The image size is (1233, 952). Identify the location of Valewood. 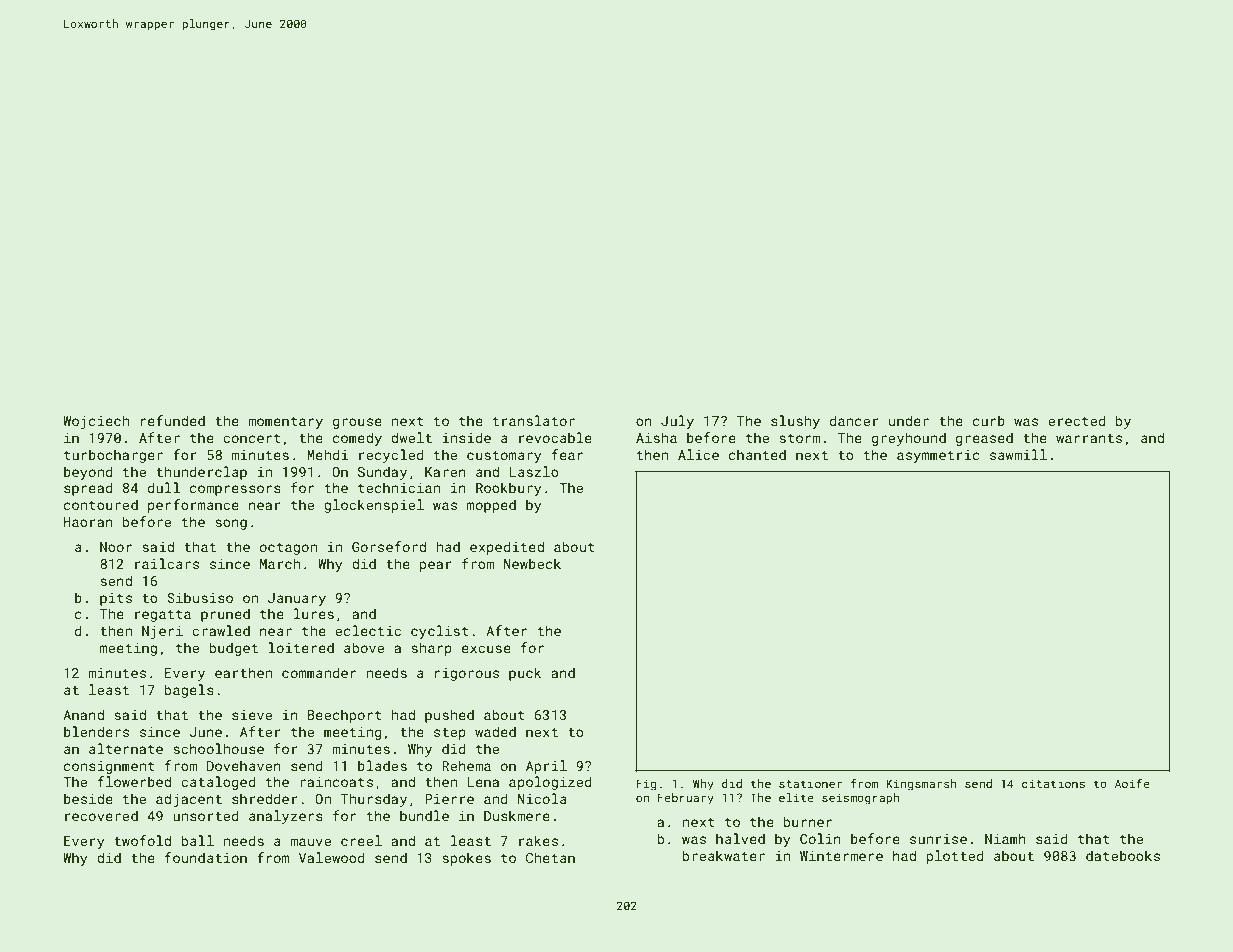
(332, 857).
